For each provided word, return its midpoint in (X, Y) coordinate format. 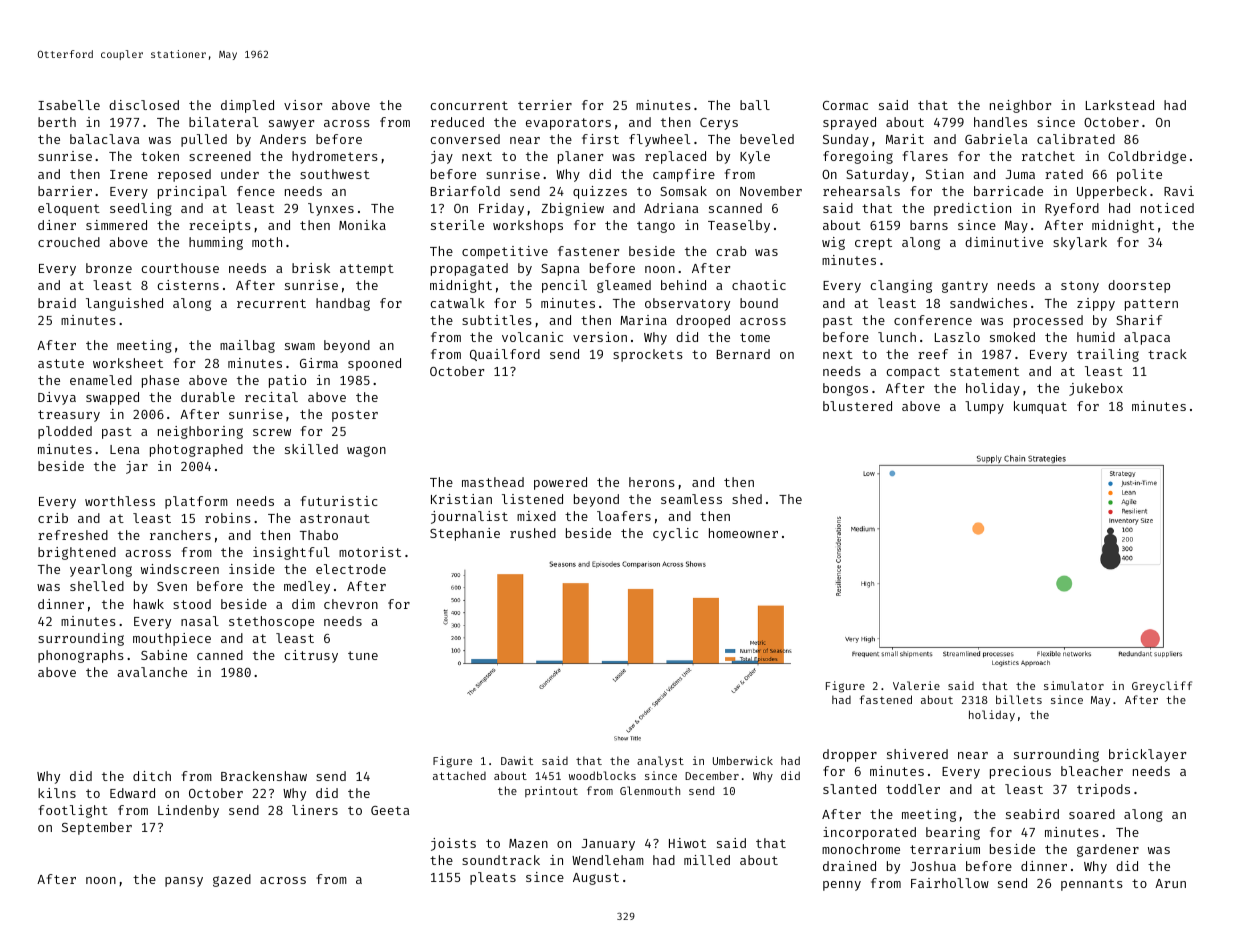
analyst (660, 761)
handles (1000, 122)
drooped (703, 321)
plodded (65, 432)
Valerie (916, 685)
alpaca (1147, 338)
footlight (73, 811)
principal (192, 192)
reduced (457, 122)
